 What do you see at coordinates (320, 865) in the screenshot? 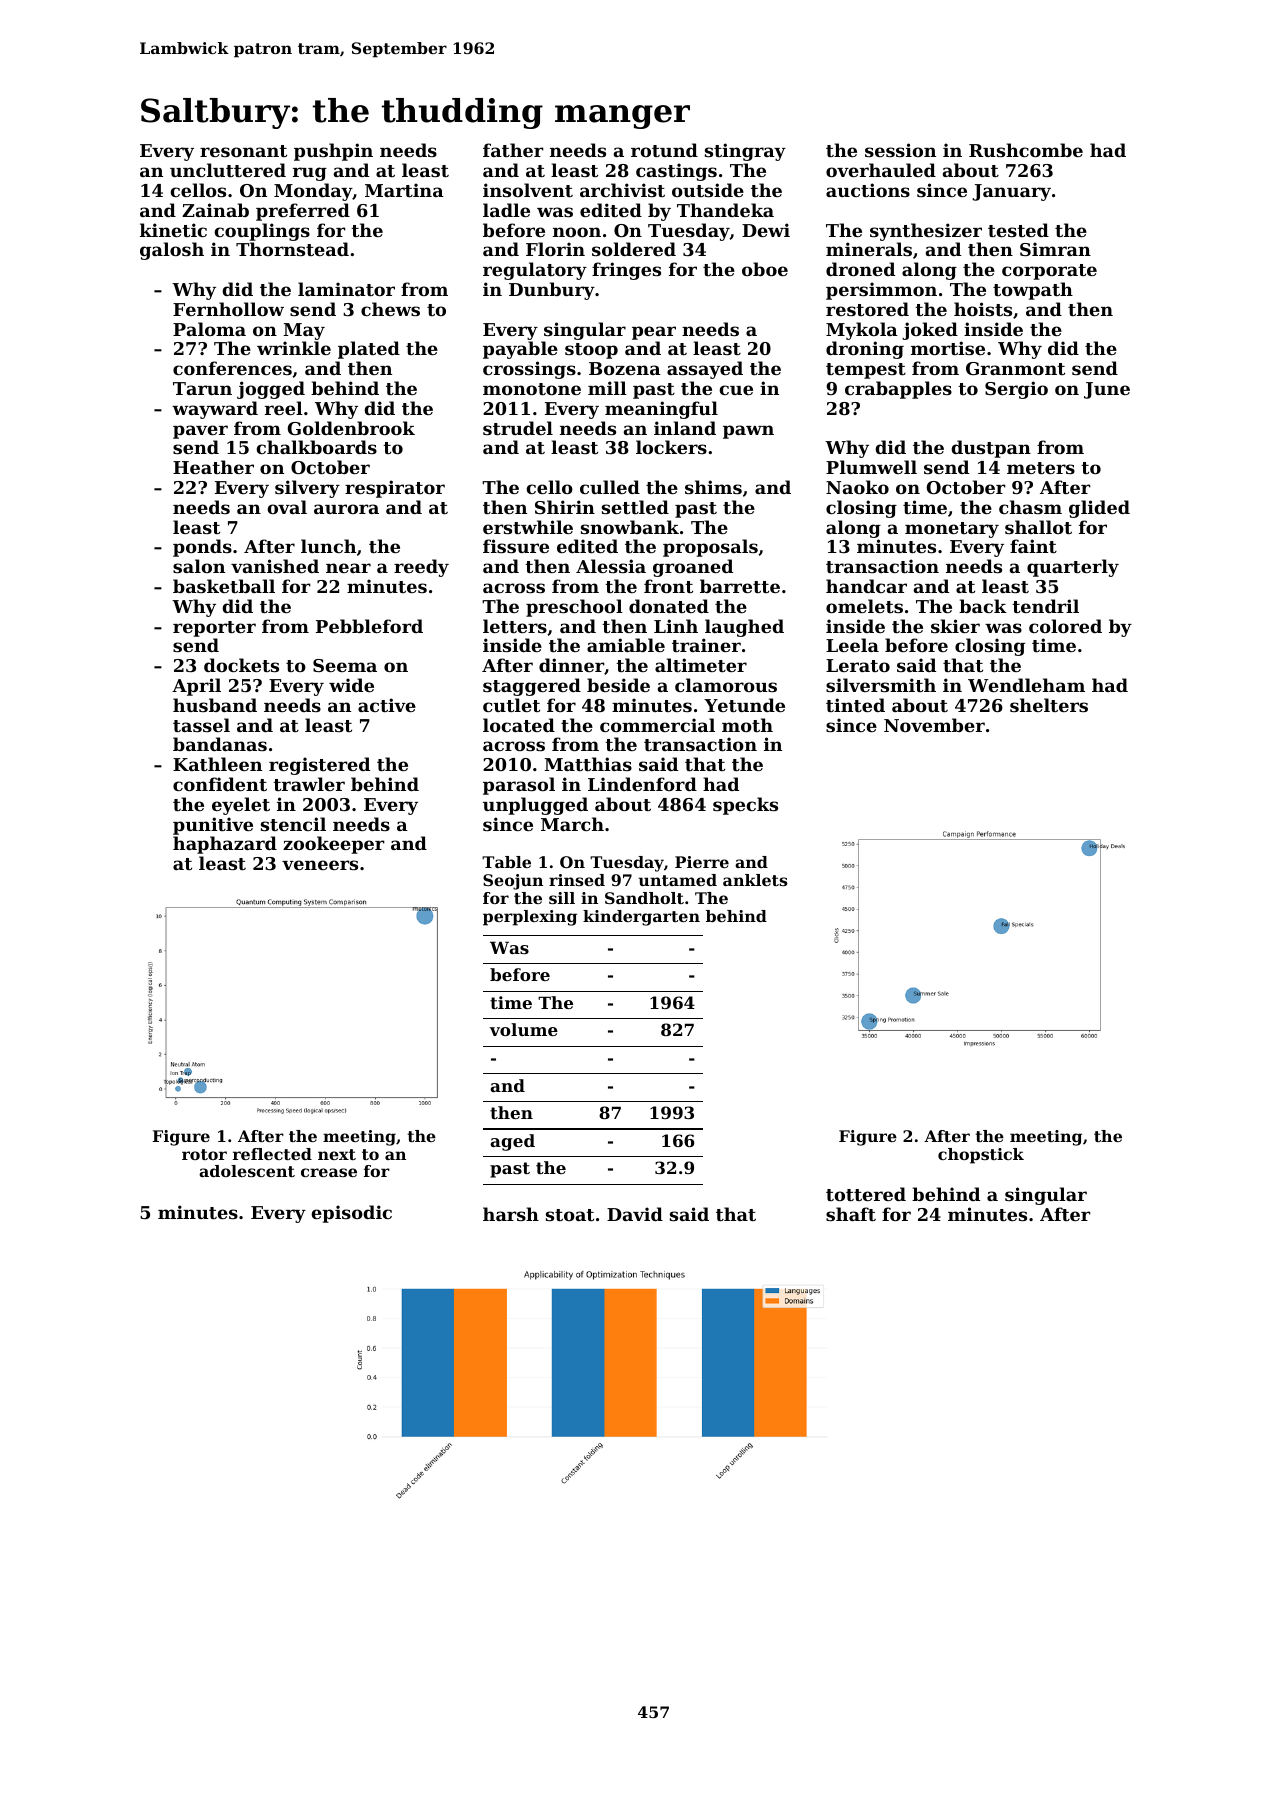
I see `veneers` at bounding box center [320, 865].
